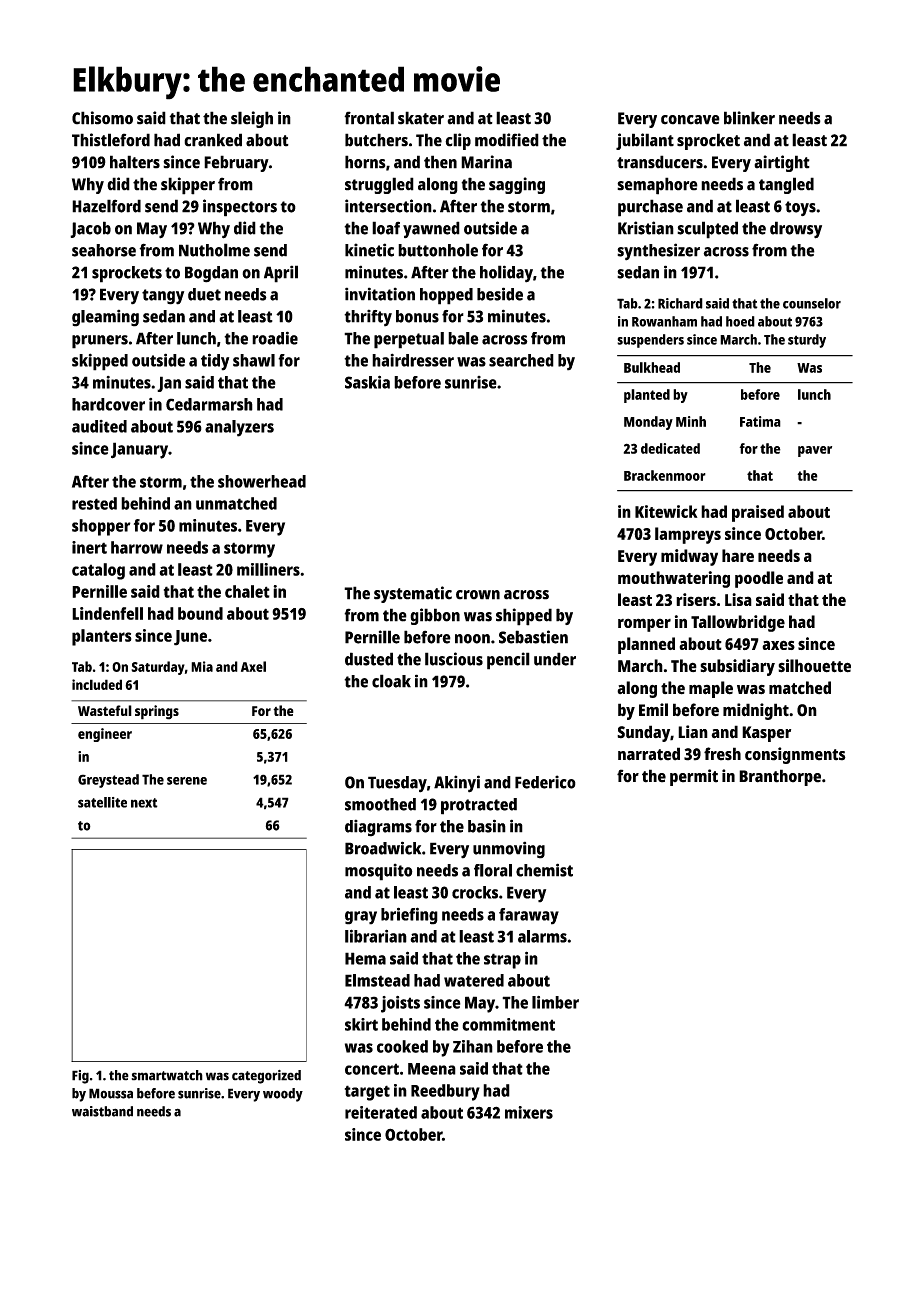 Image resolution: width=924 pixels, height=1308 pixels. What do you see at coordinates (102, 1111) in the document?
I see `waistband` at bounding box center [102, 1111].
